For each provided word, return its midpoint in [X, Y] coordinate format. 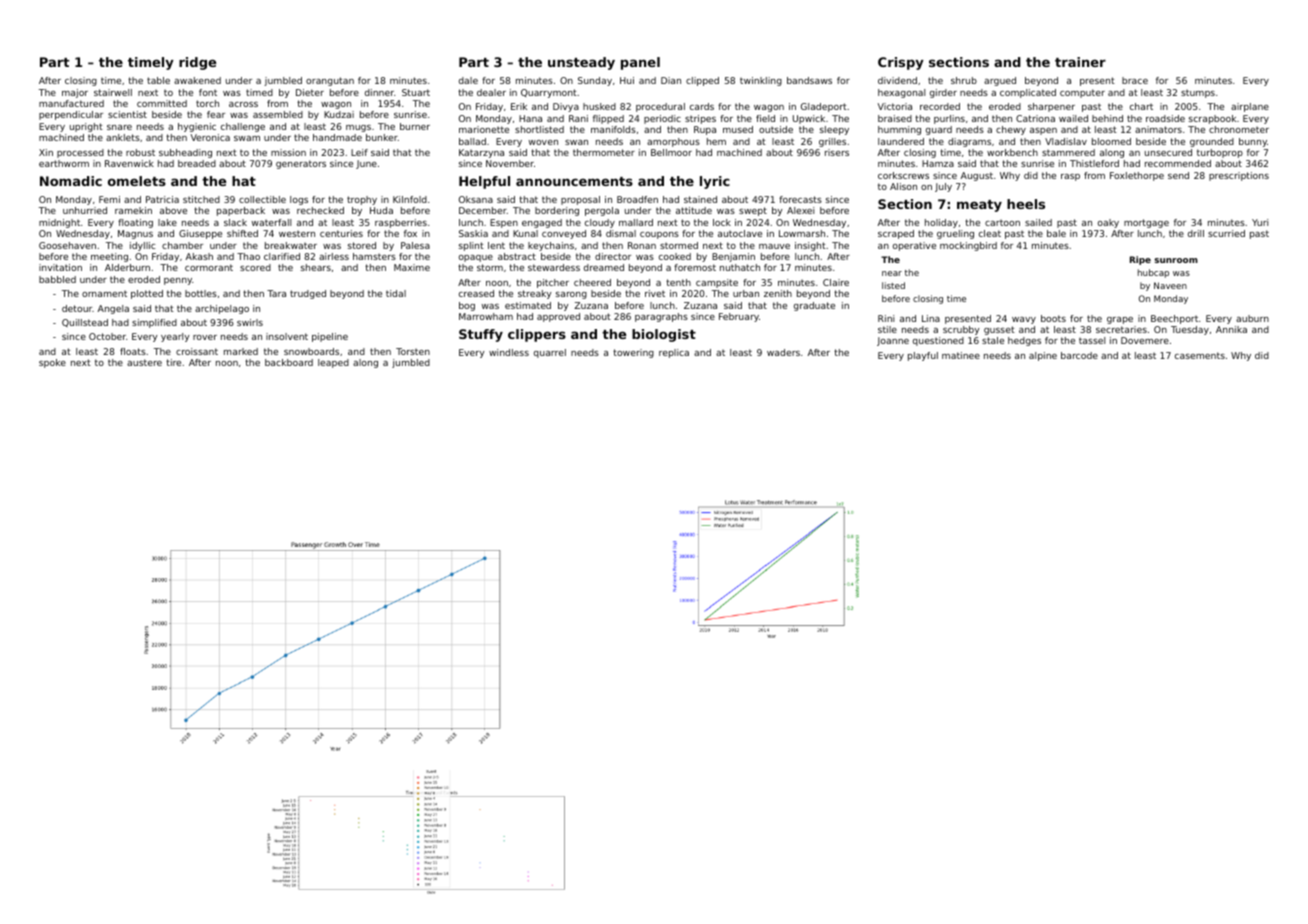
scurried [1226, 233]
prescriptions [1239, 176]
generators [301, 164]
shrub [964, 80]
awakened [197, 80]
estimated [528, 305]
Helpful [484, 182]
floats [133, 351]
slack [235, 222]
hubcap [1153, 273]
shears [316, 267]
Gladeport [824, 107]
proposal [580, 200]
